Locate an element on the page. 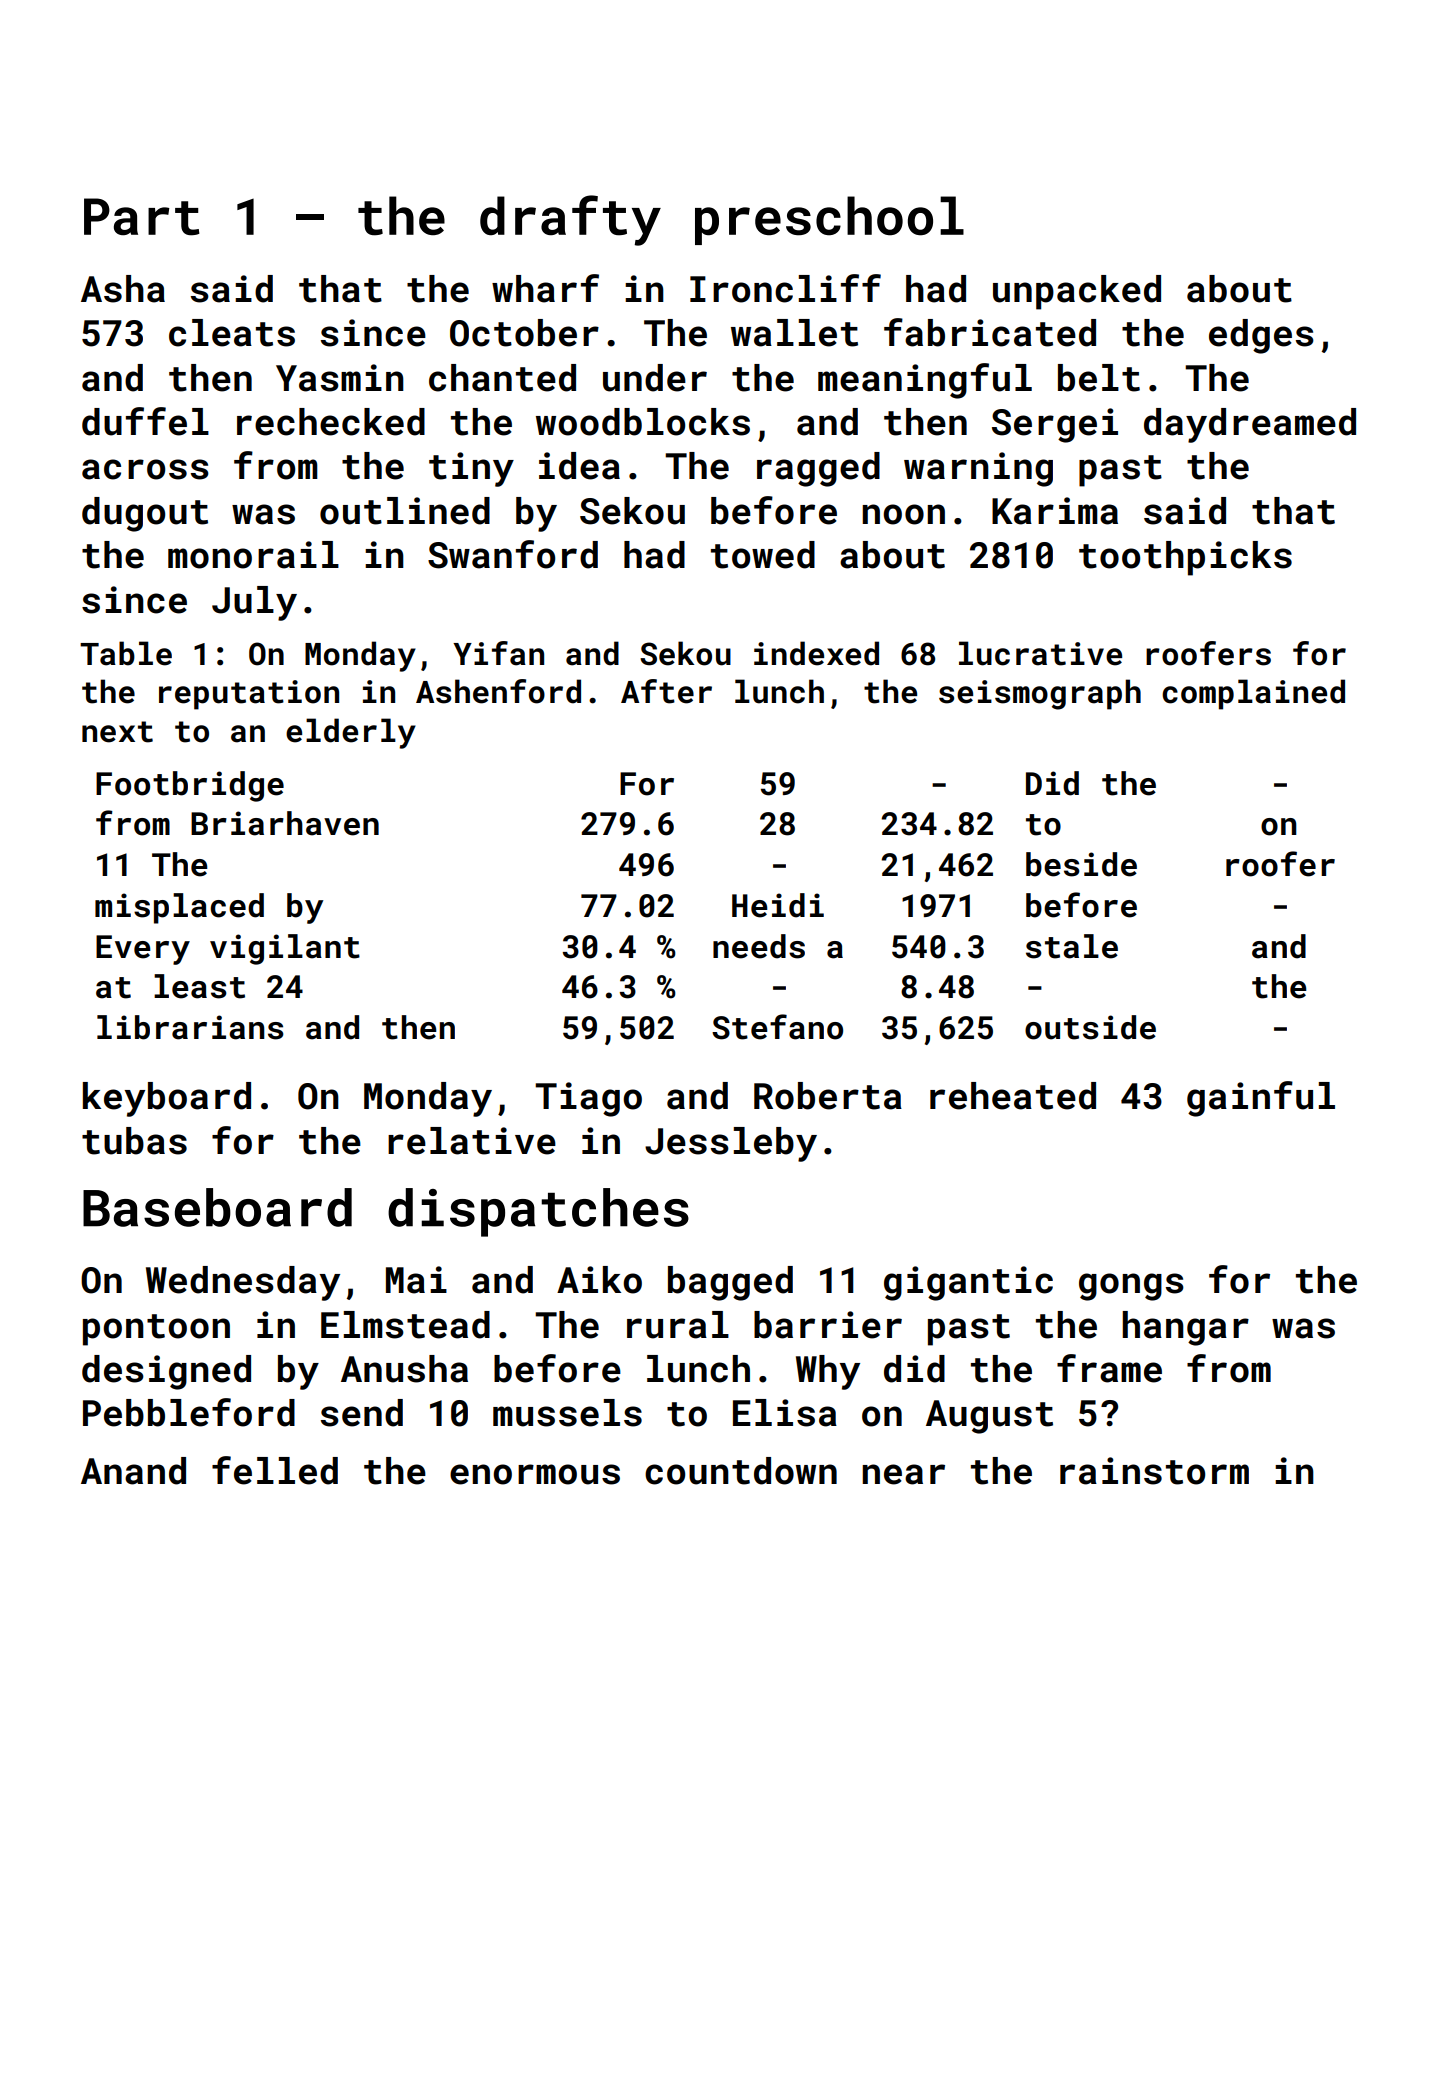 The height and width of the document is (2100, 1450). preschool is located at coordinates (829, 220).
